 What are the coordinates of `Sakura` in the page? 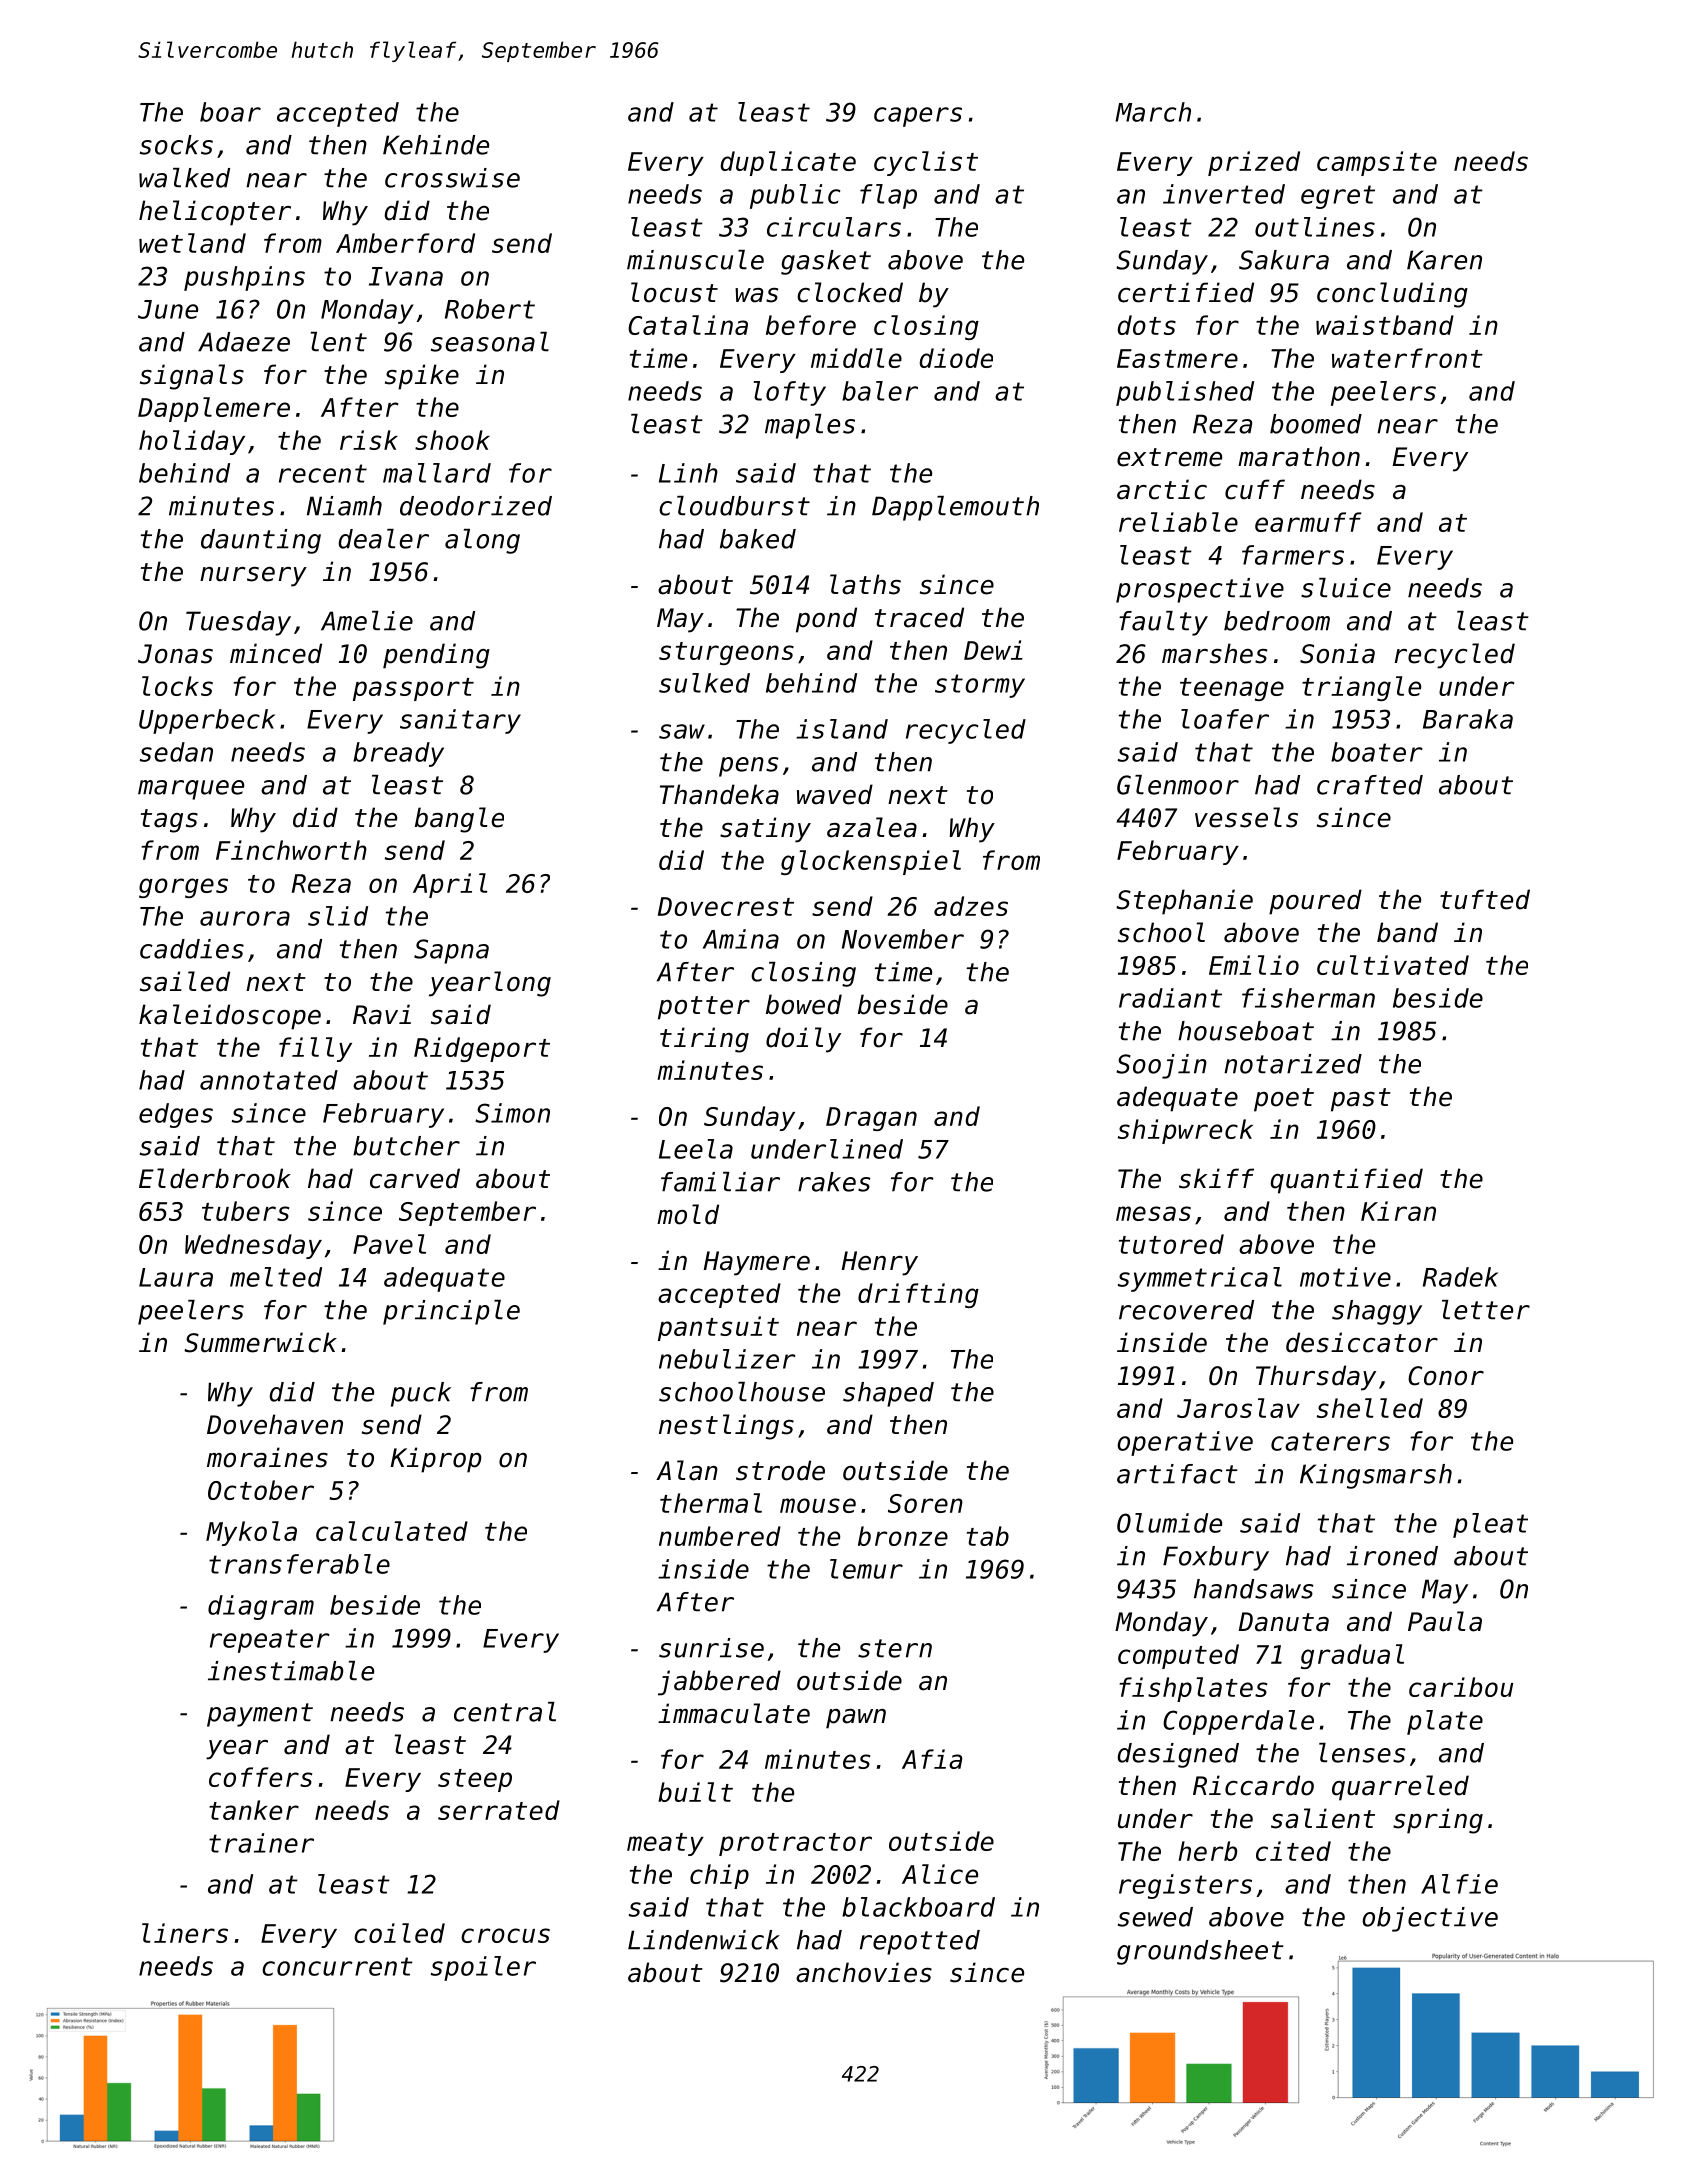 It's located at (1284, 260).
